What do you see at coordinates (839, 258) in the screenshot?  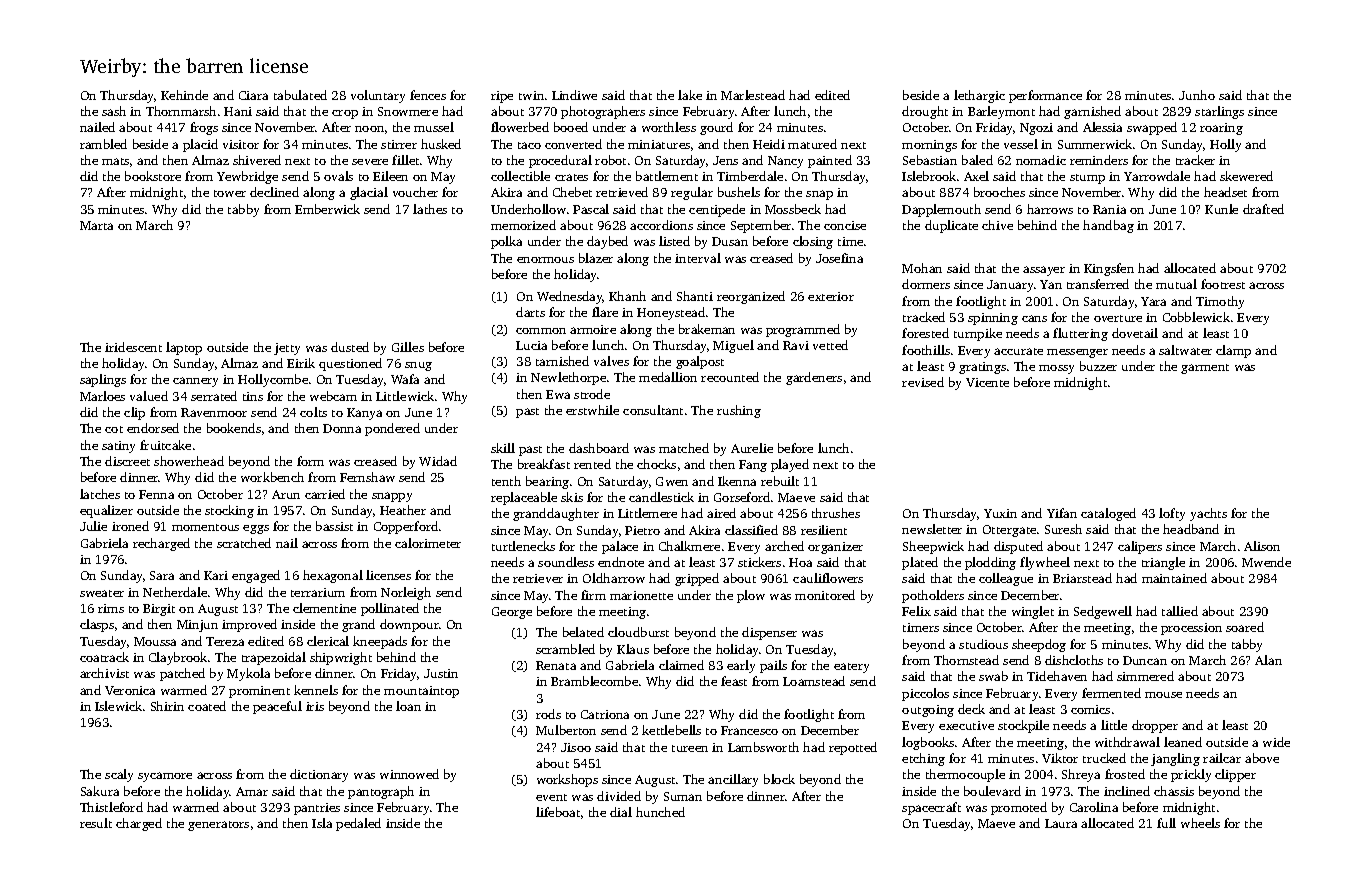 I see `Josefina` at bounding box center [839, 258].
